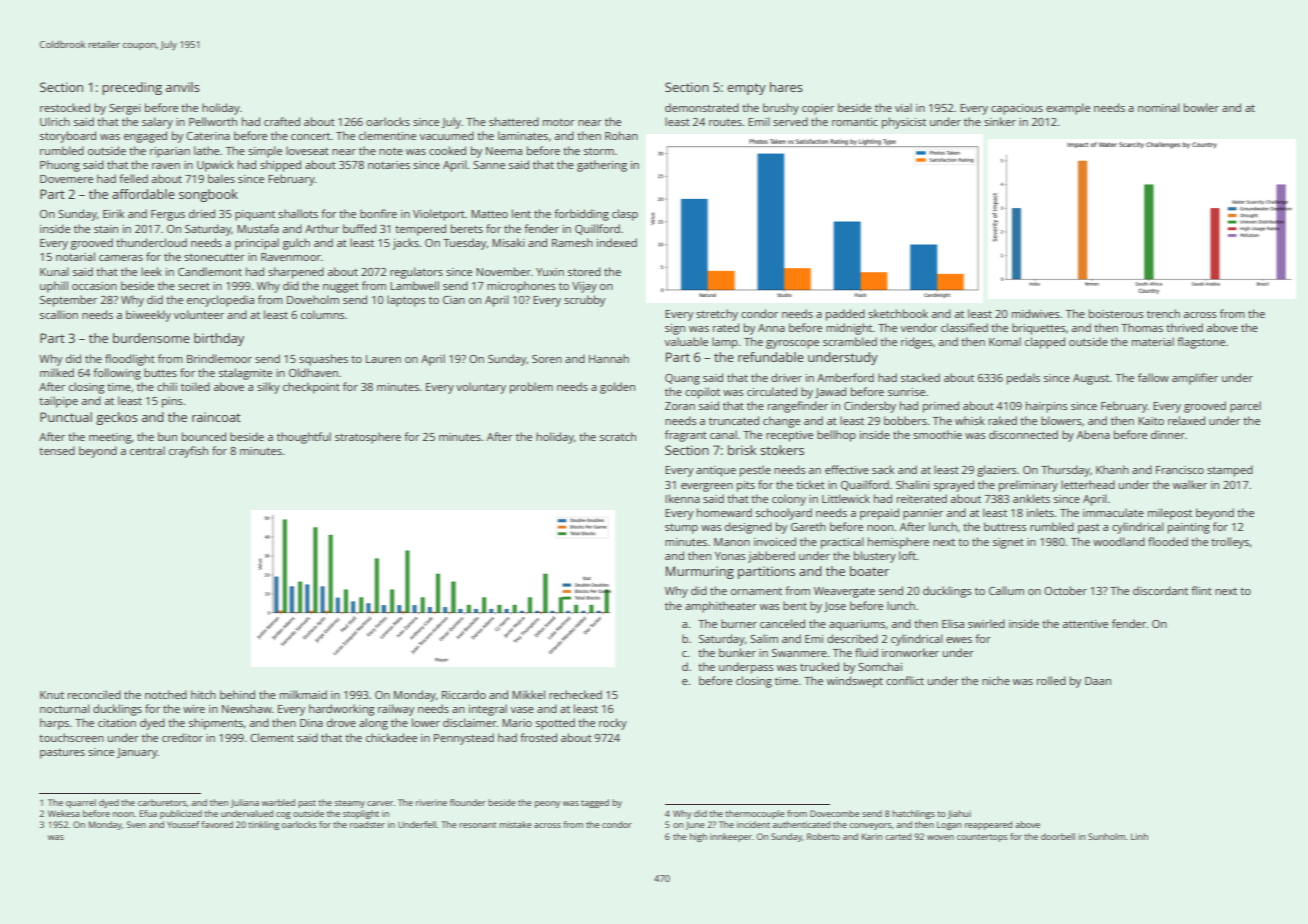  I want to click on midwives, so click(1035, 313).
